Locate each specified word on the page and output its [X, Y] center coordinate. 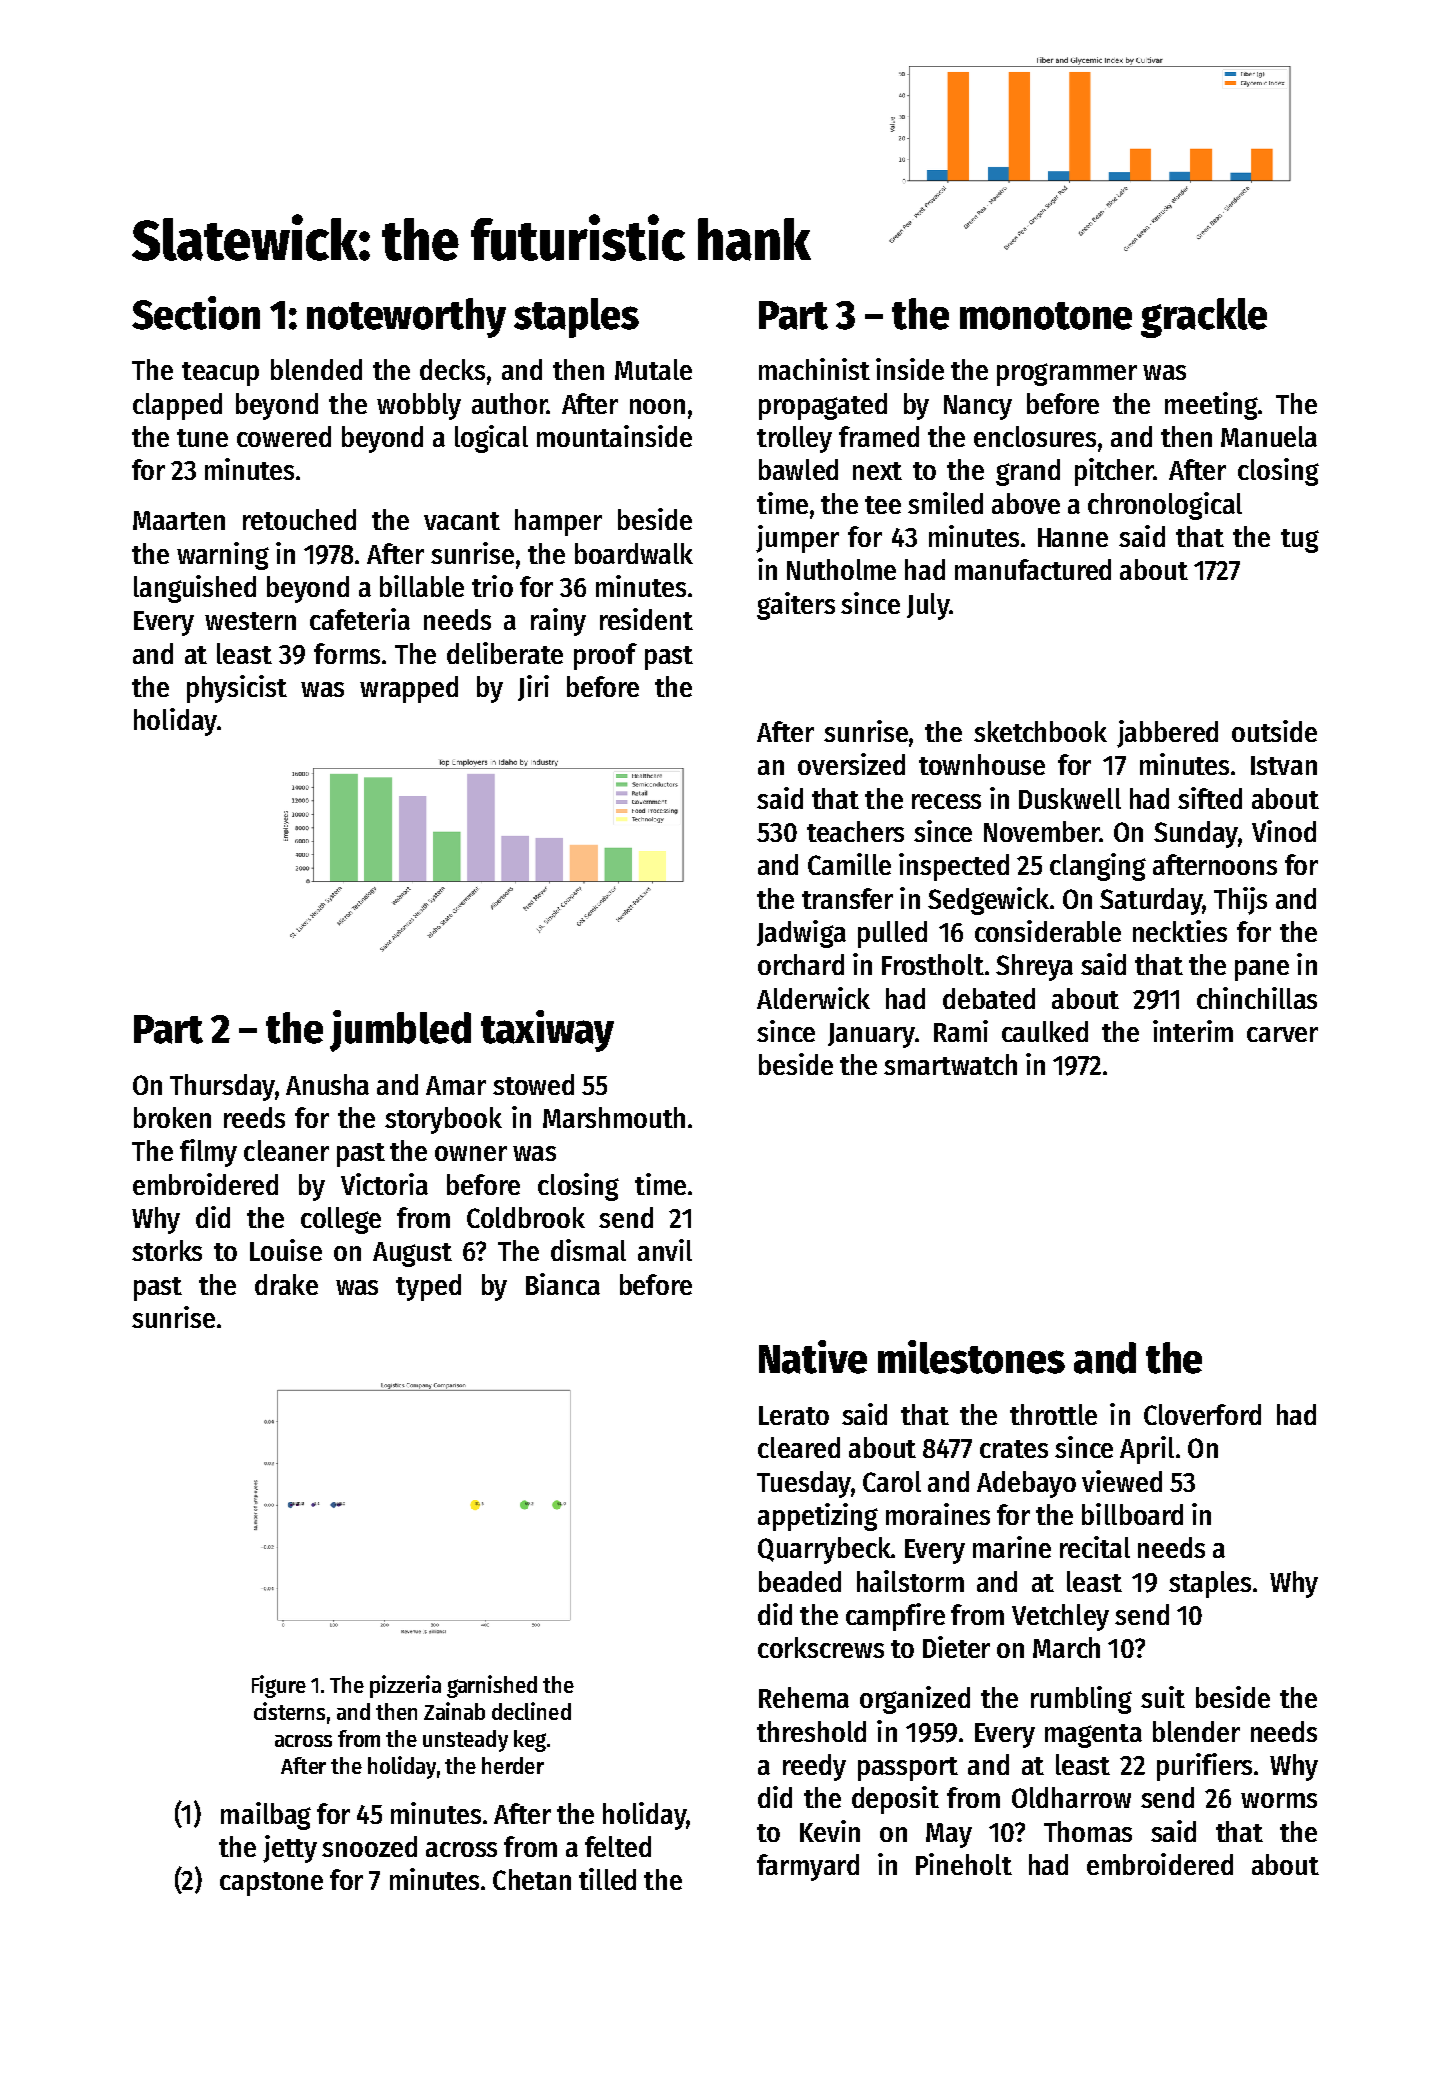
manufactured [1033, 569]
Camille [849, 864]
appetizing [818, 1517]
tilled [607, 1879]
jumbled [400, 1031]
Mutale [653, 369]
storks [167, 1250]
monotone [1046, 316]
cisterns [289, 1711]
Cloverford [1202, 1414]
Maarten [179, 520]
